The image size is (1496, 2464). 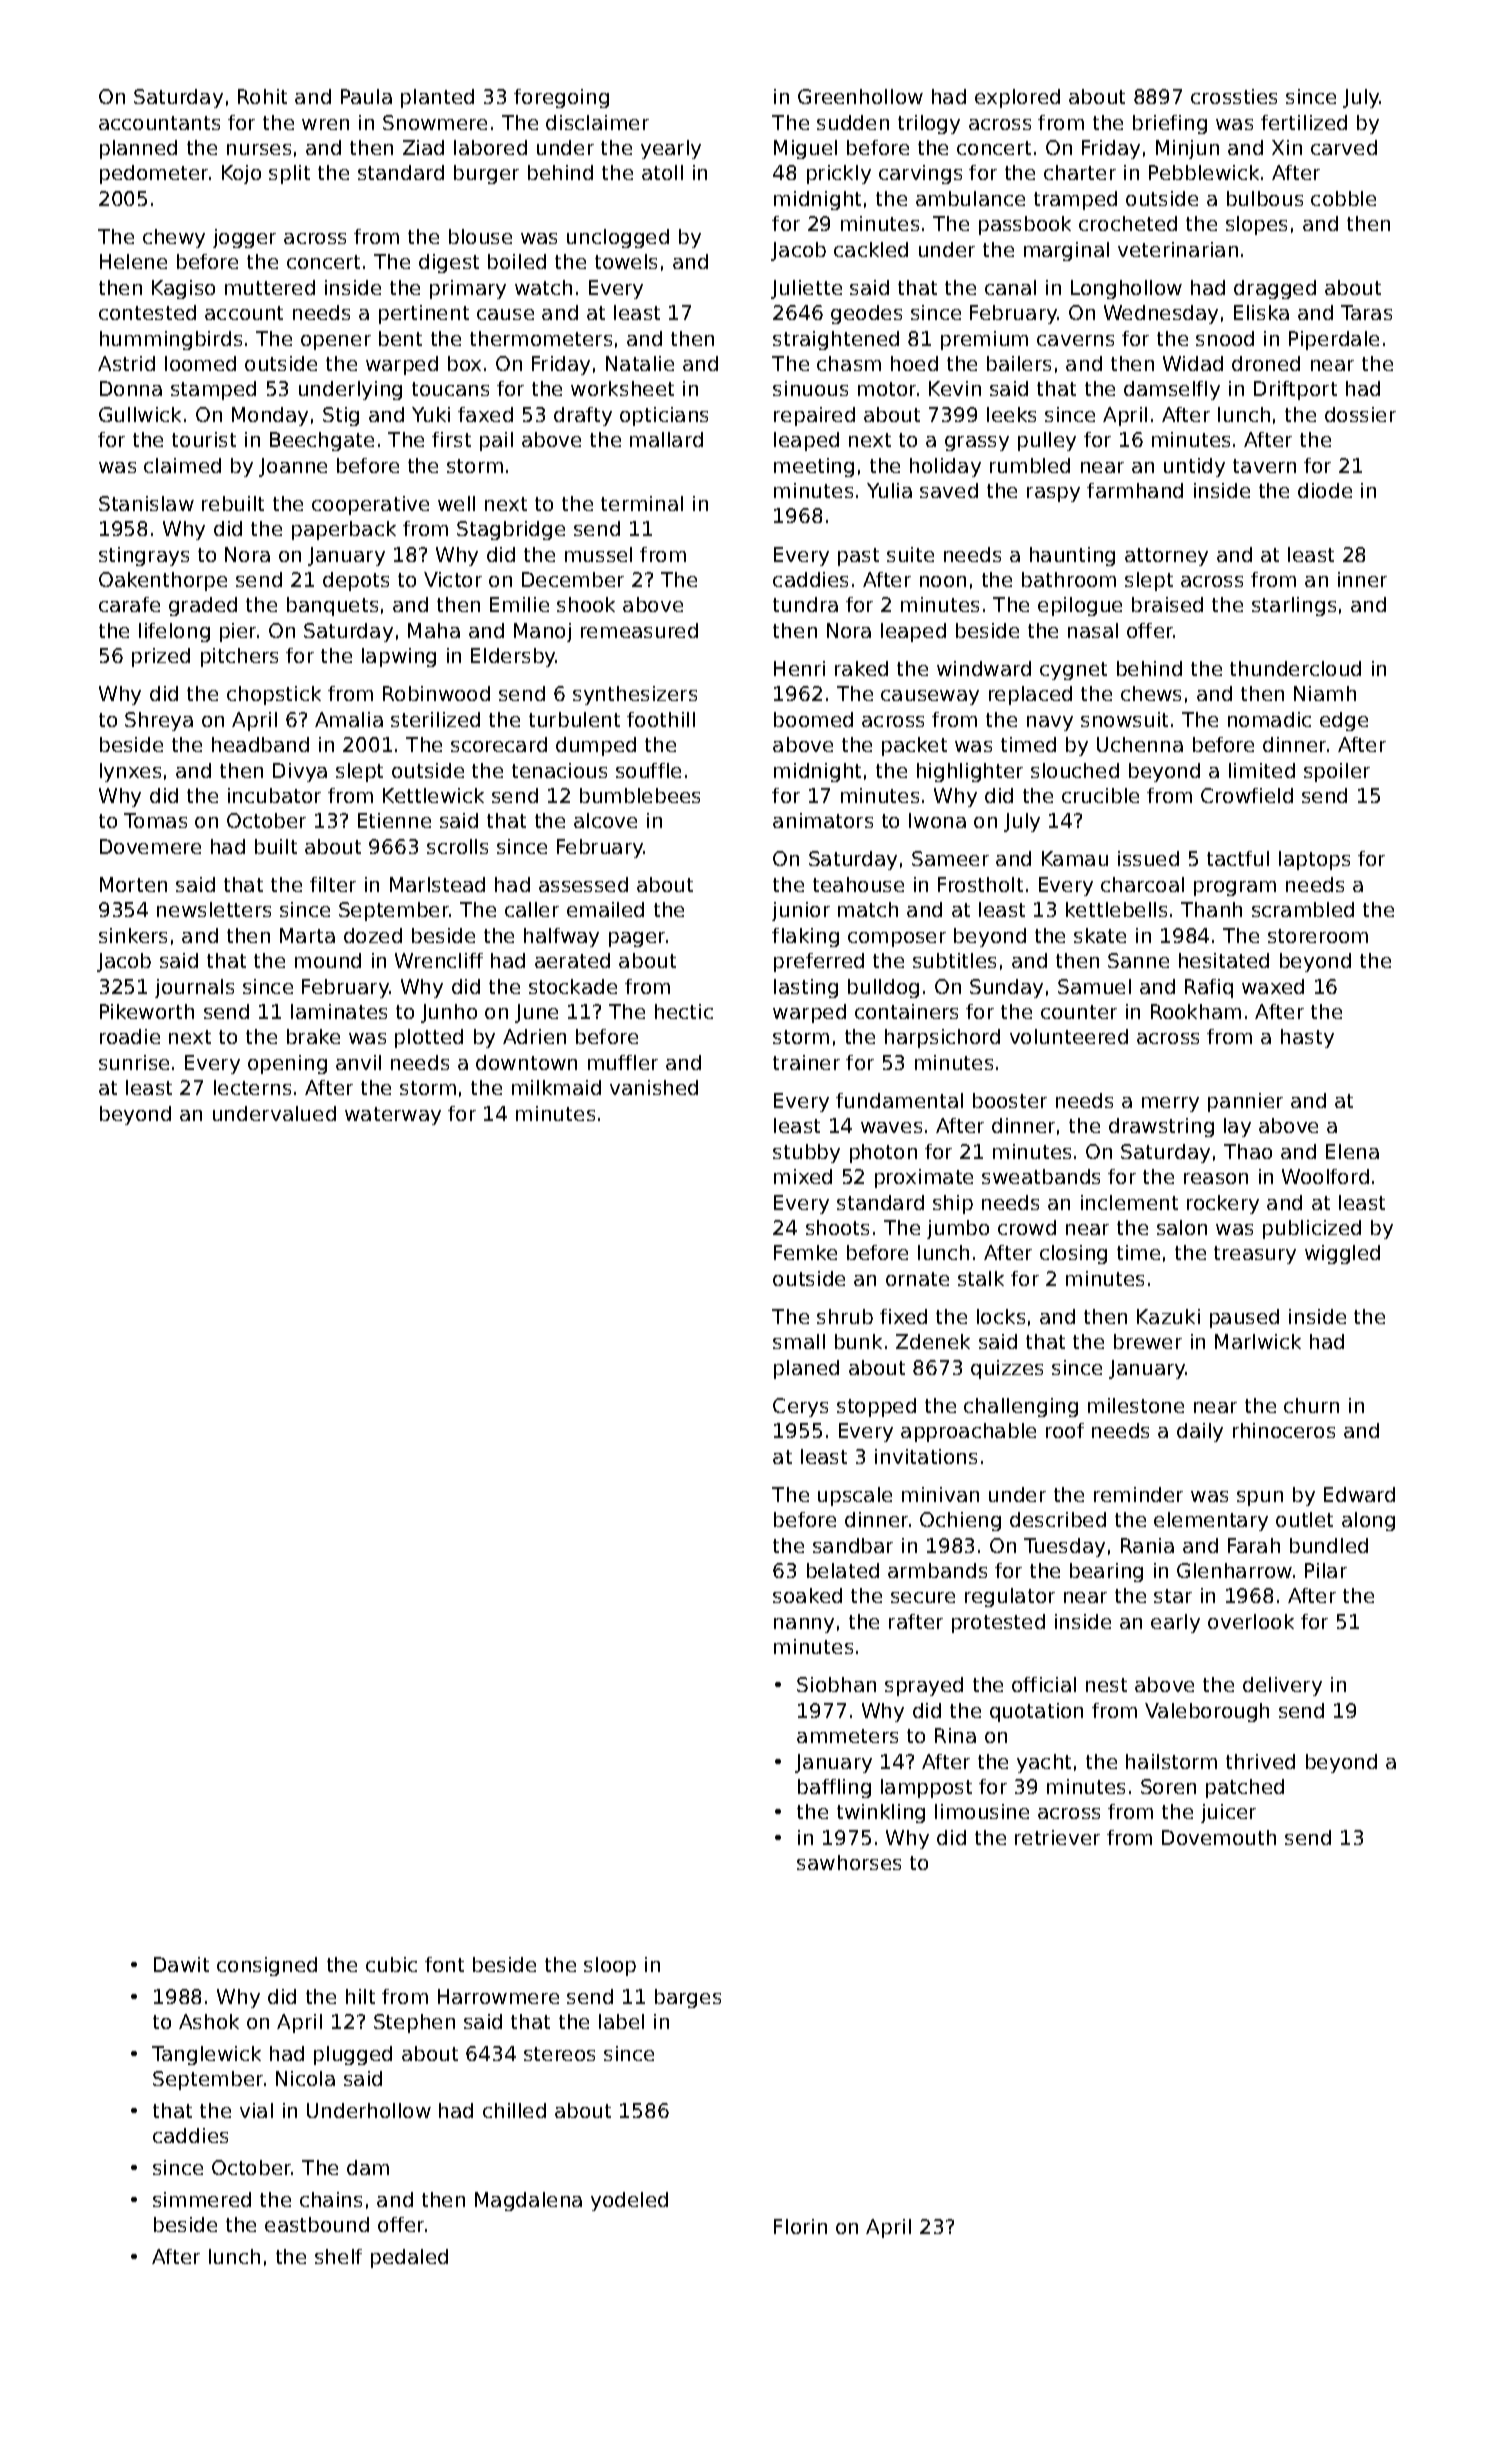 I want to click on consigned, so click(x=267, y=1966).
